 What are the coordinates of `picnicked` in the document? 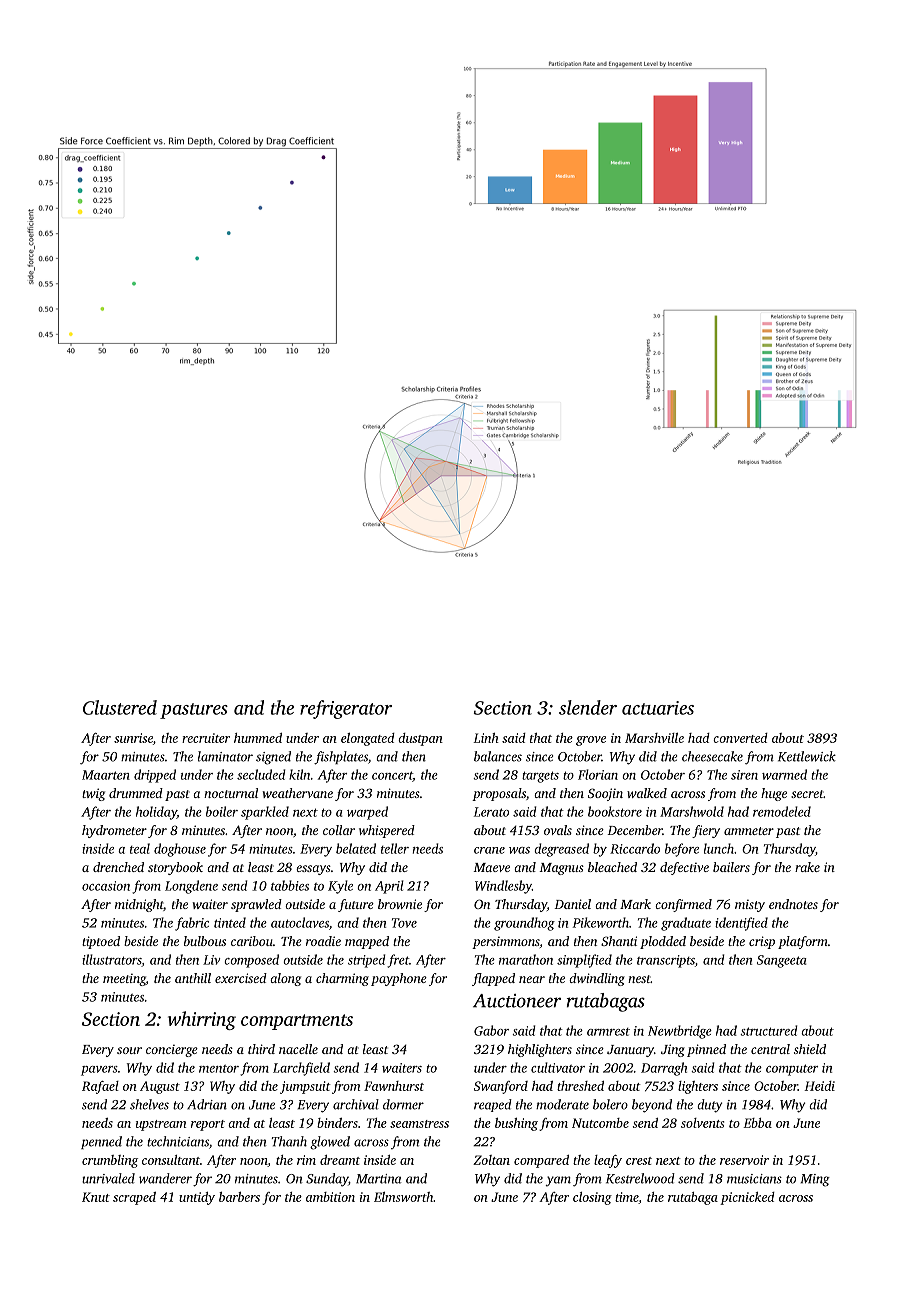 It's located at (747, 1198).
